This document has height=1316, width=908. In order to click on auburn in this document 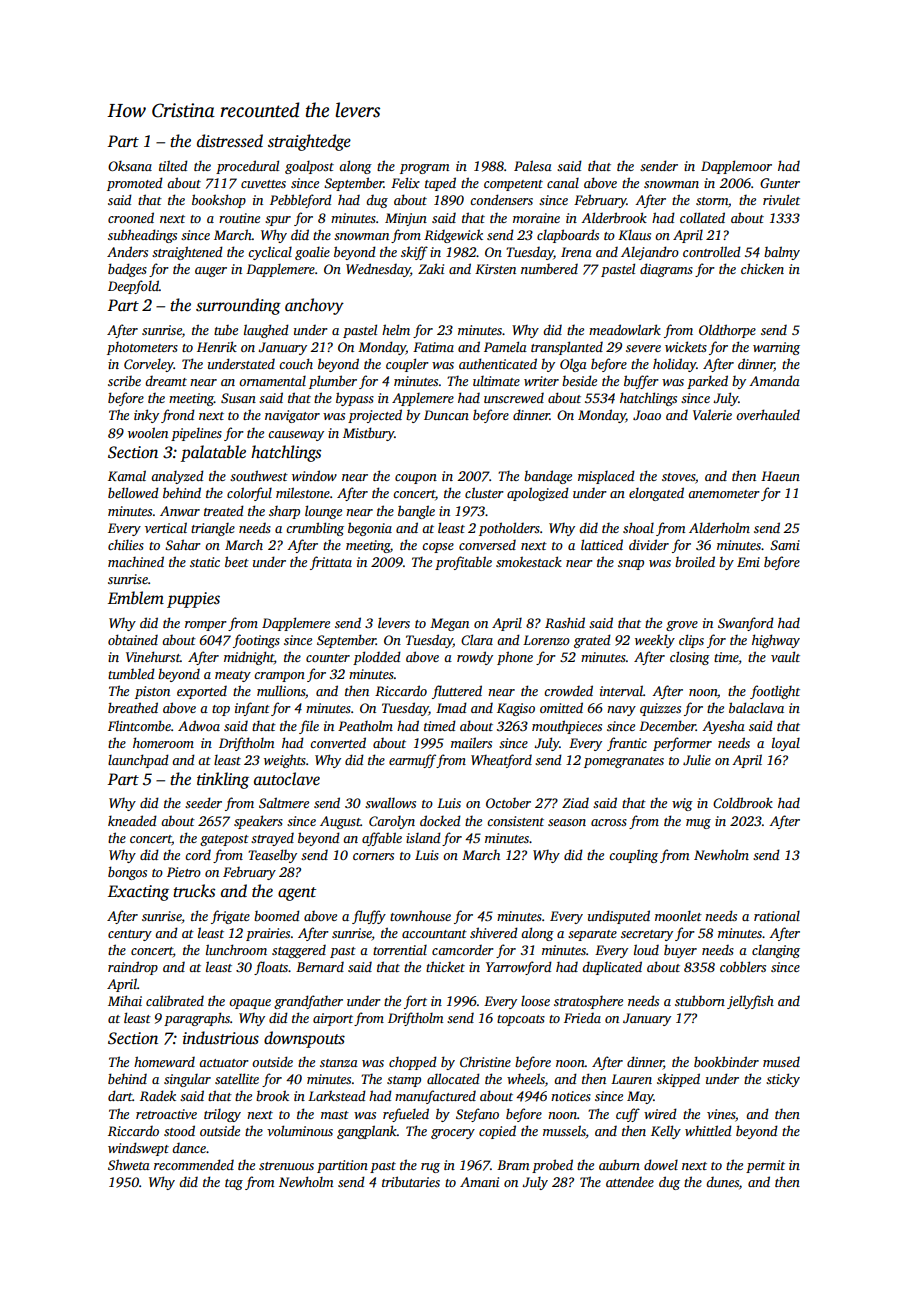, I will do `click(619, 1164)`.
